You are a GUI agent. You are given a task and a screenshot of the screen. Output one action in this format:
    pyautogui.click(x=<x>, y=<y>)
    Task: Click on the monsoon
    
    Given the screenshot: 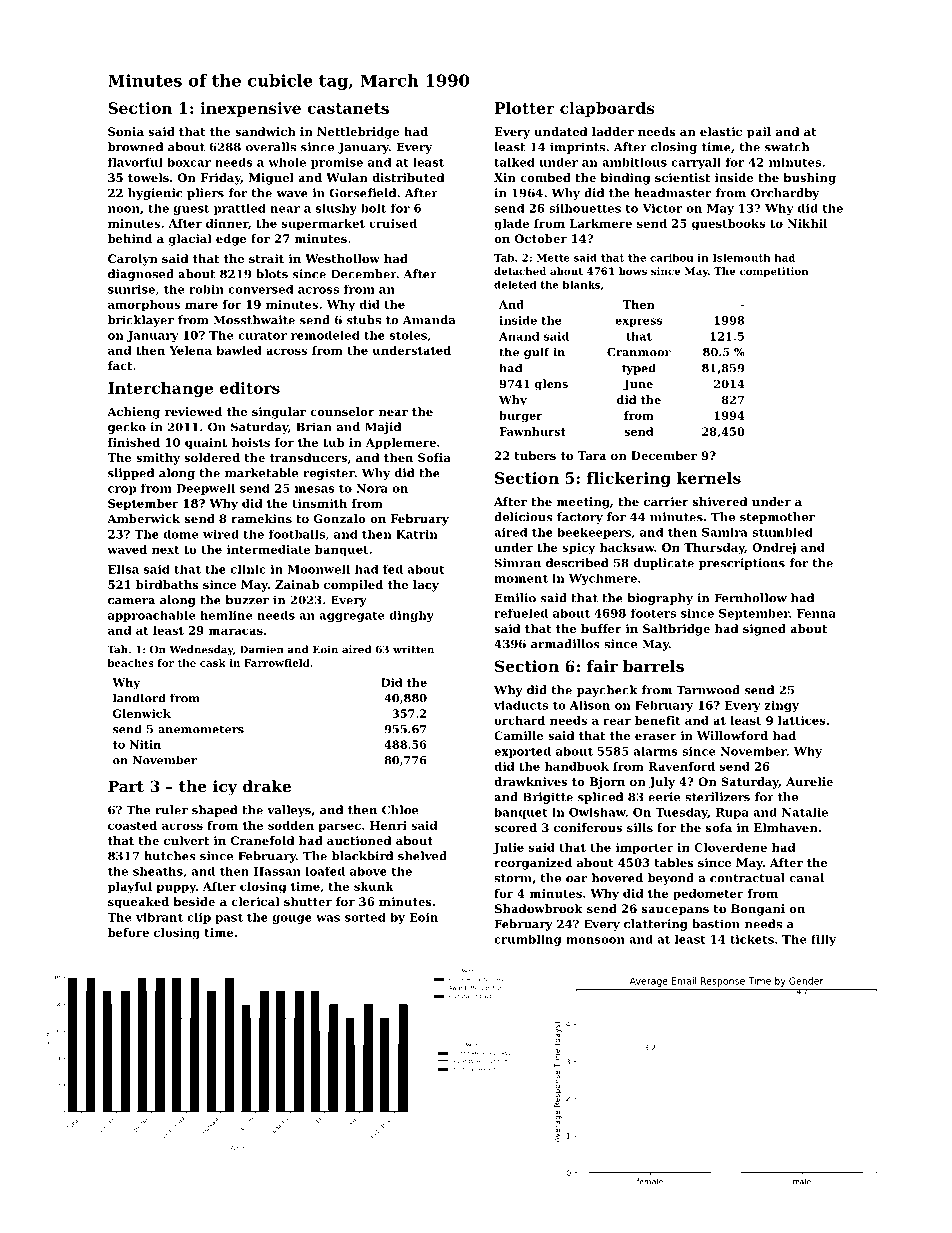 What is the action you would take?
    pyautogui.click(x=595, y=940)
